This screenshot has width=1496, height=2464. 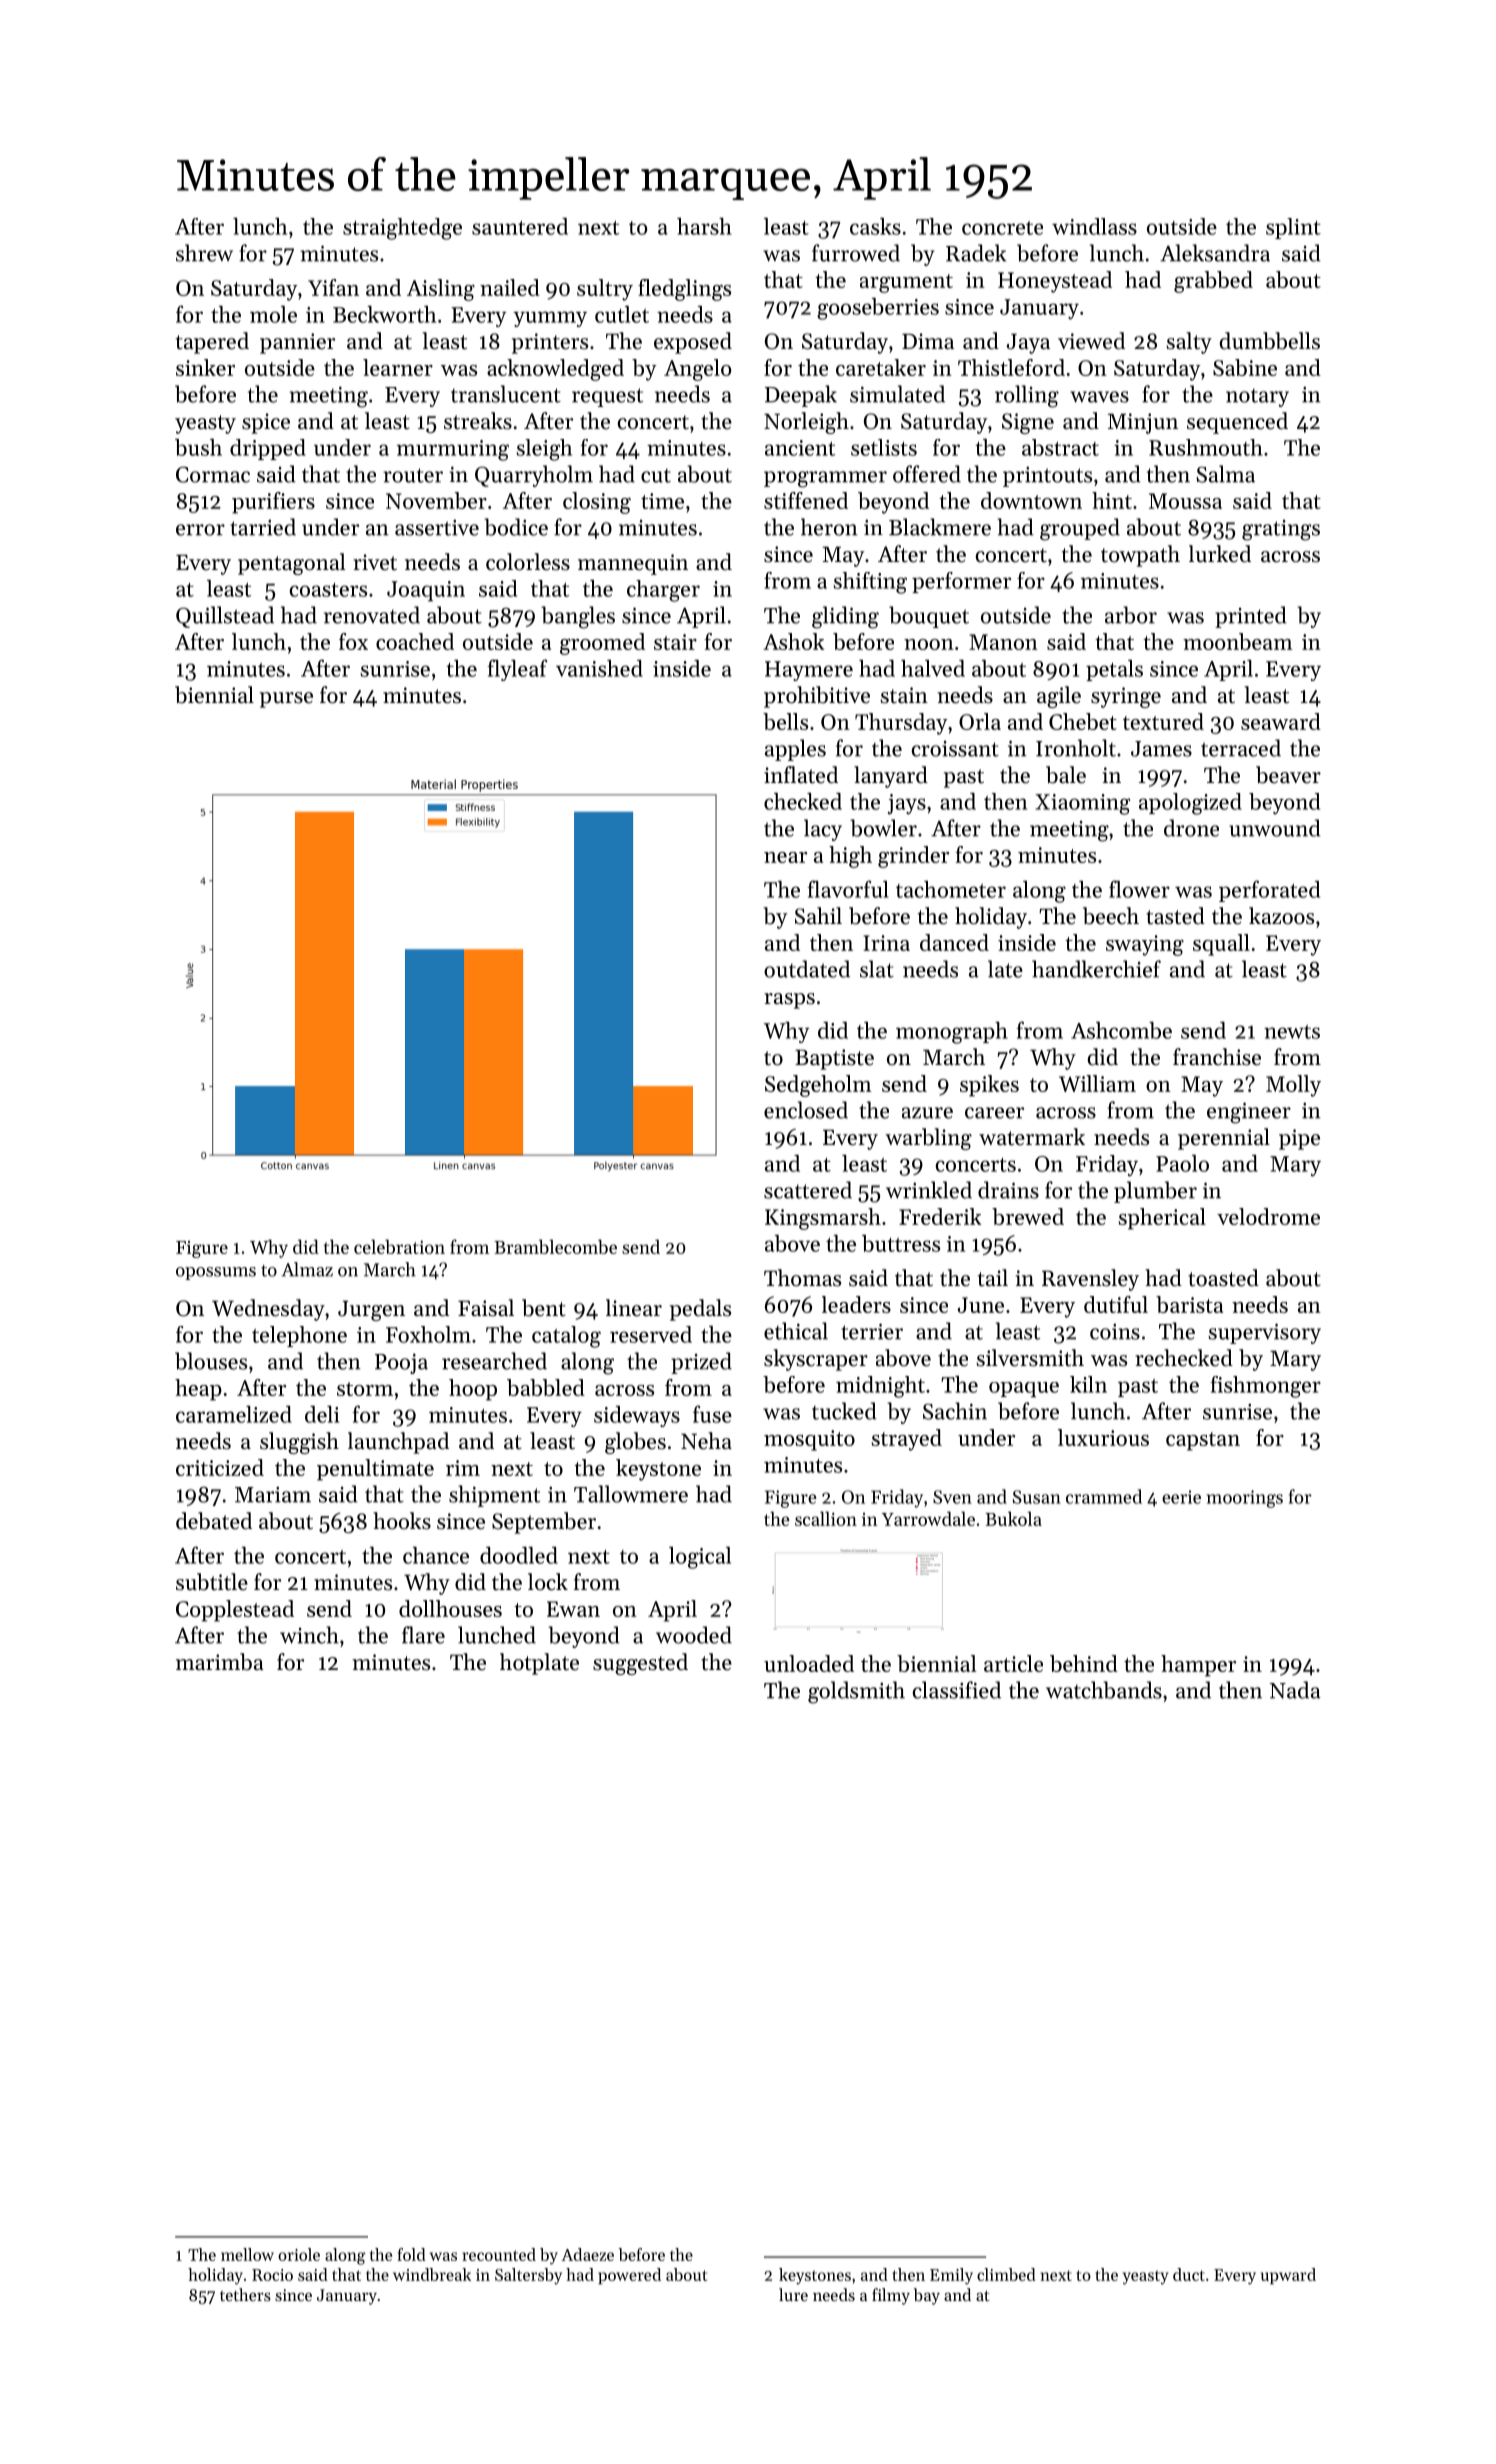 I want to click on purifiers, so click(x=273, y=503).
